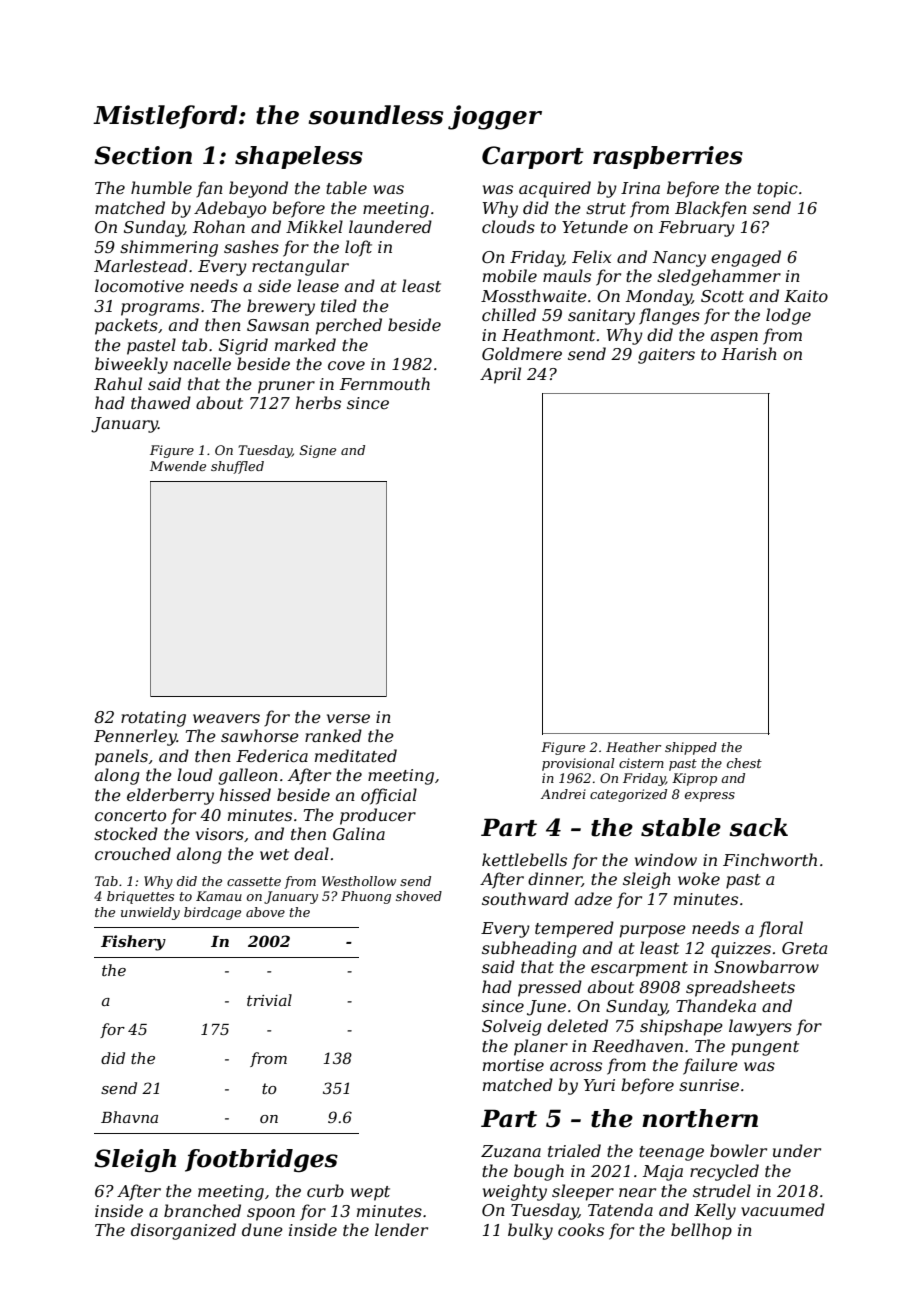 This screenshot has height=1308, width=924. I want to click on curb, so click(325, 1190).
